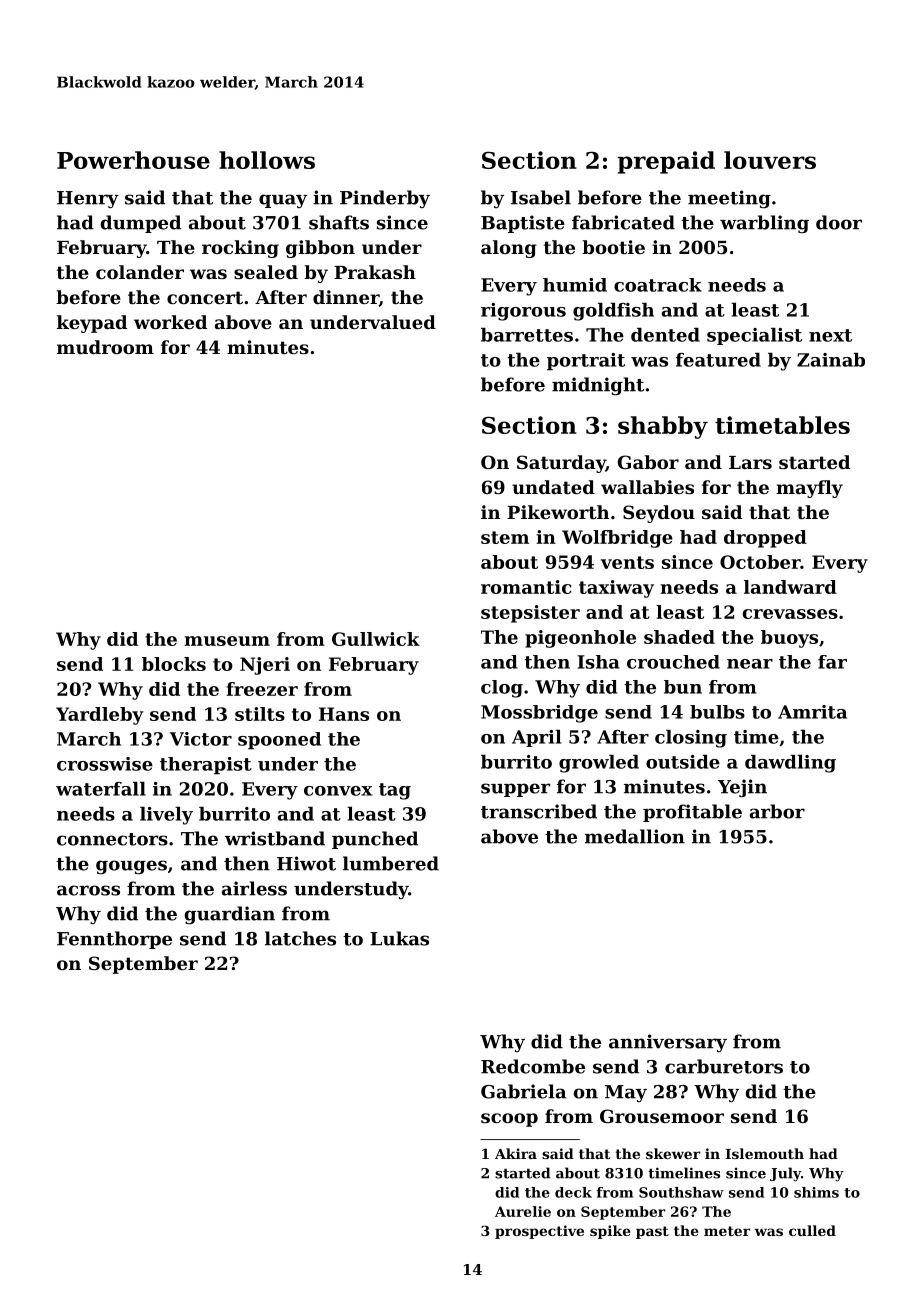  Describe the element at coordinates (770, 160) in the document. I see `louvers` at that location.
